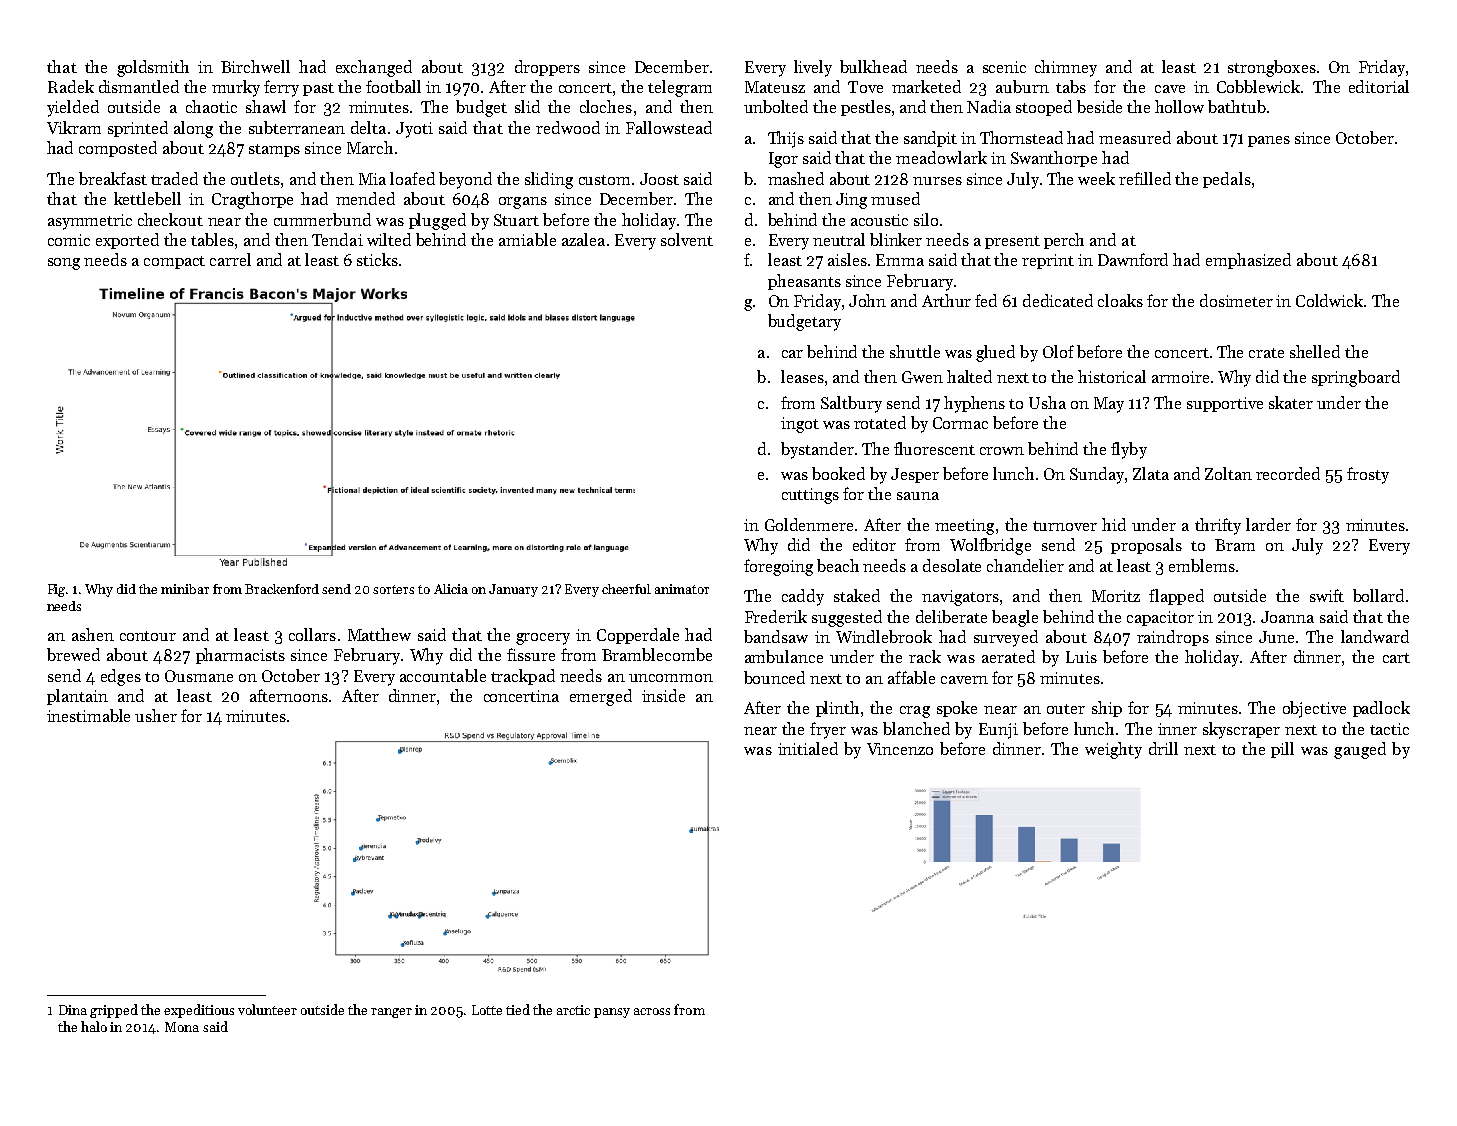 Image resolution: width=1457 pixels, height=1126 pixels. I want to click on azalea, so click(583, 239).
